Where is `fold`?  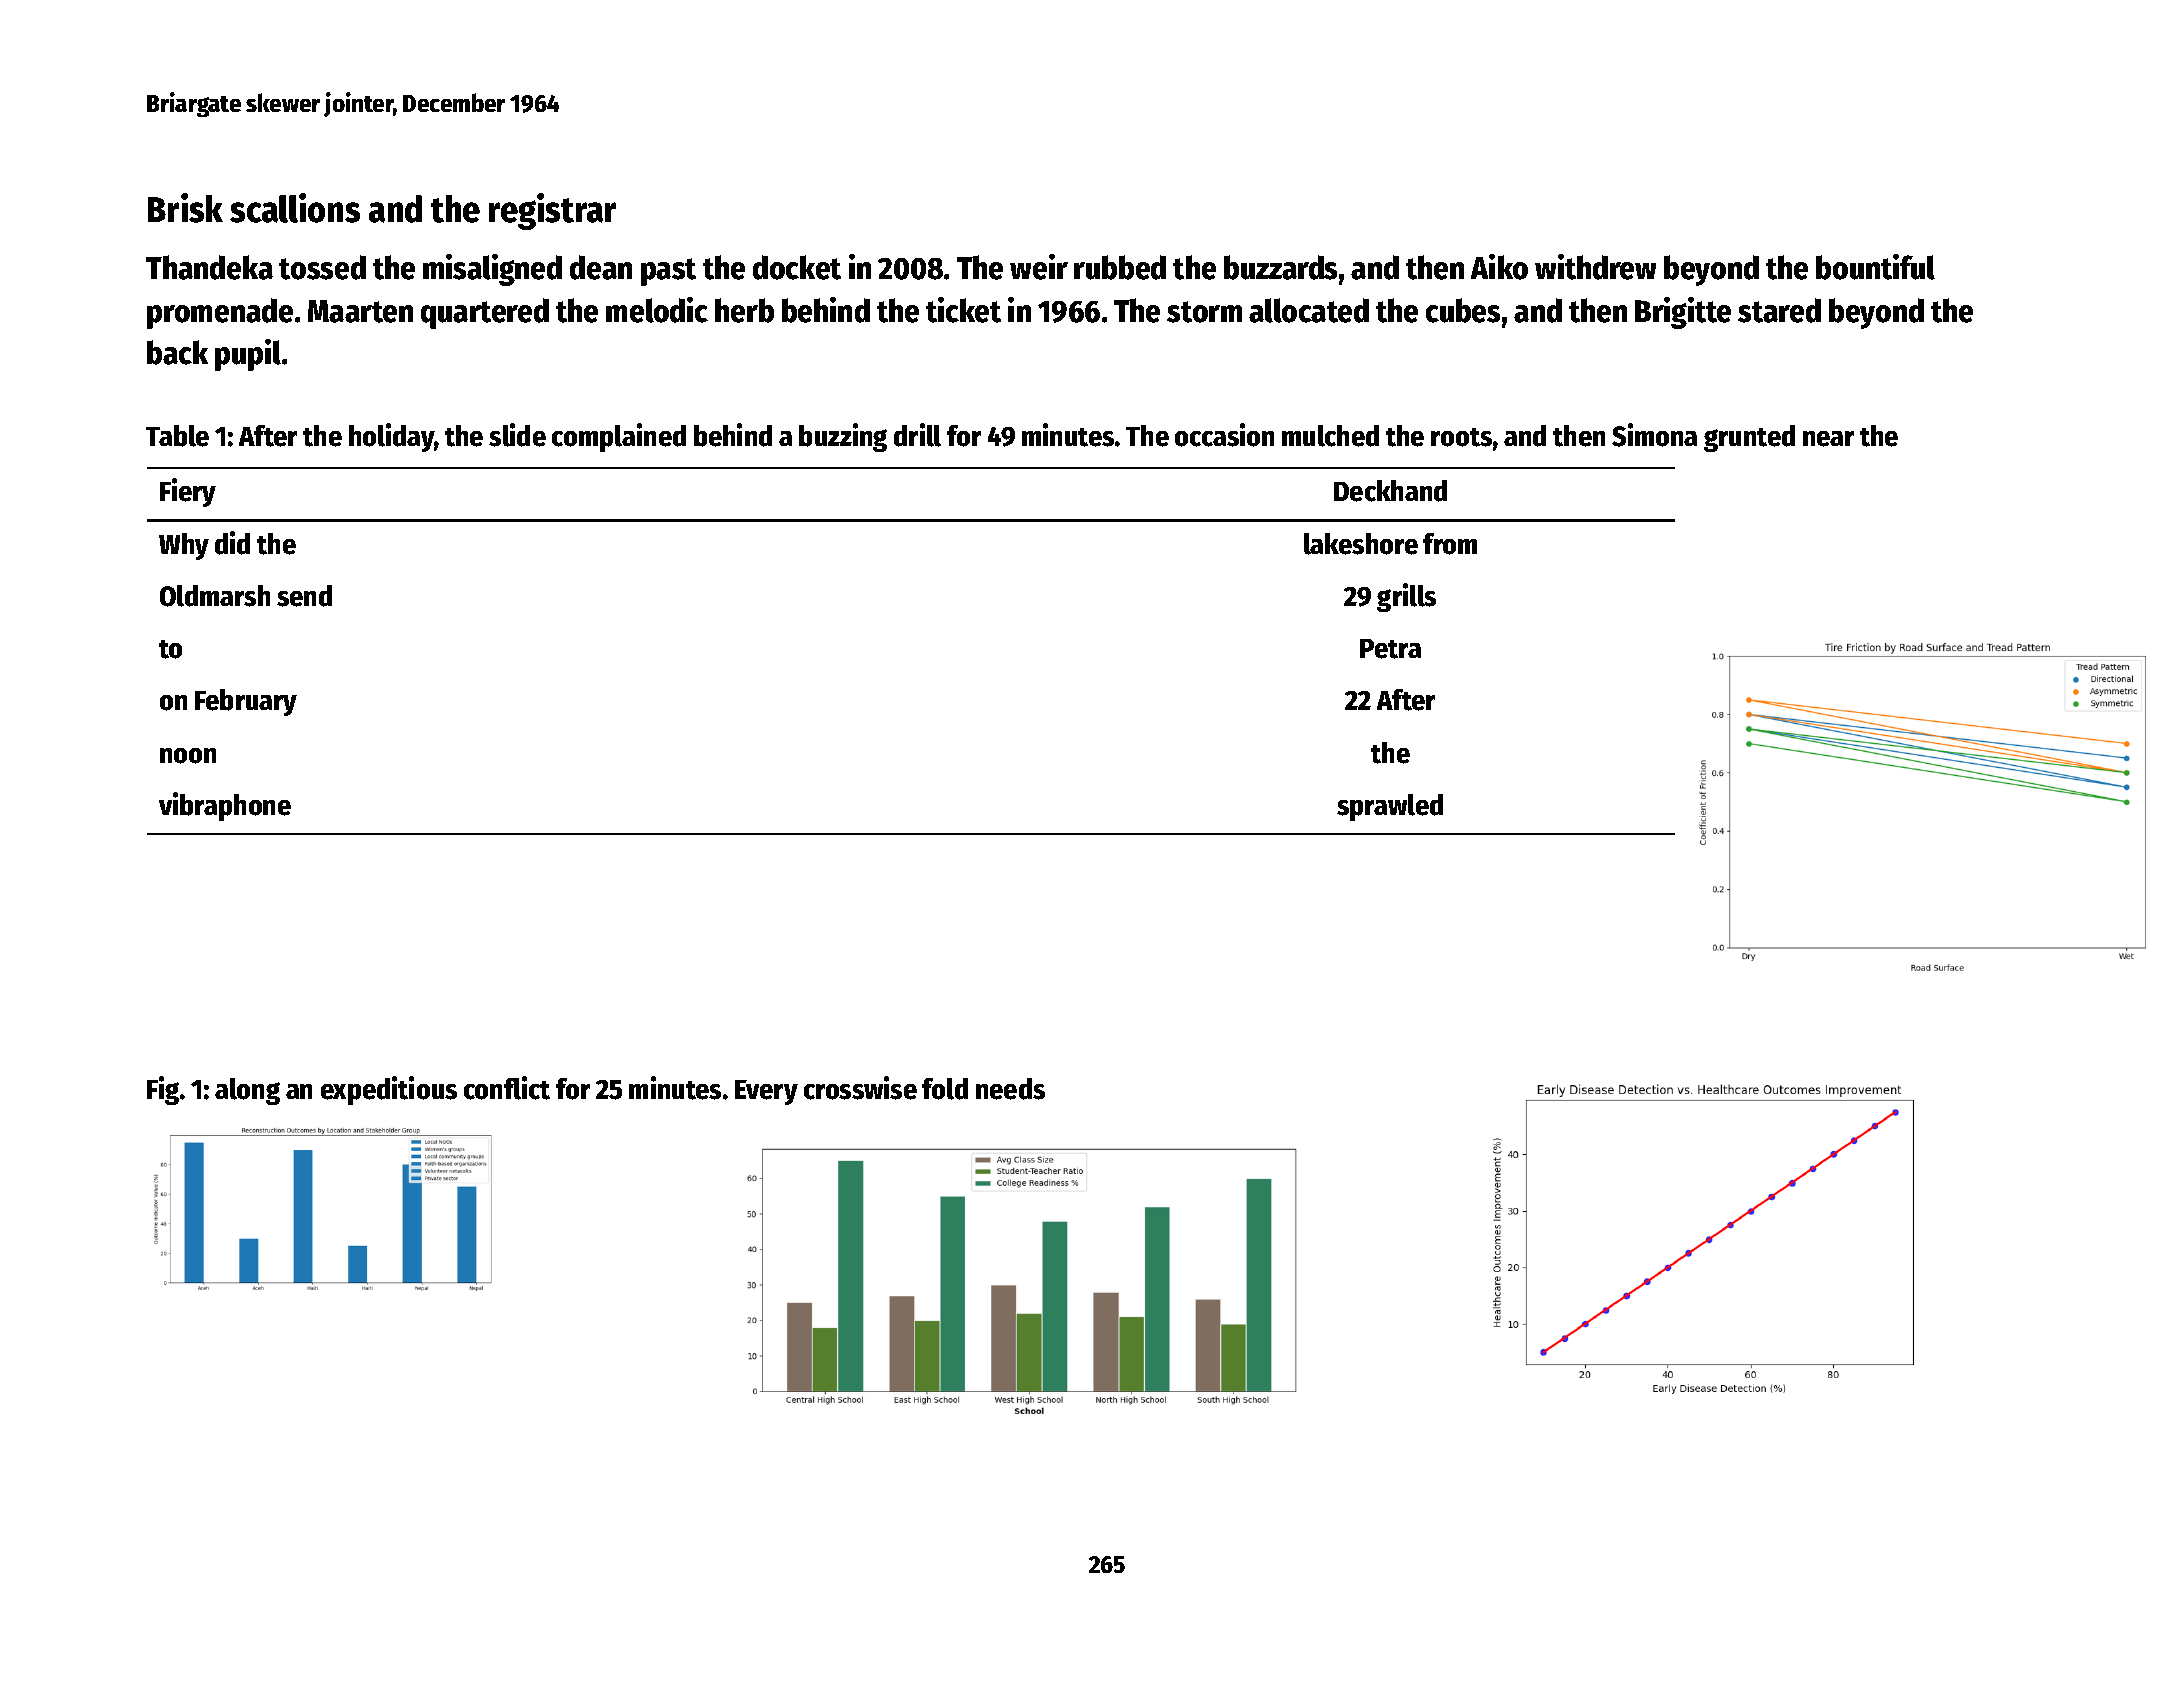
fold is located at coordinates (945, 1089).
